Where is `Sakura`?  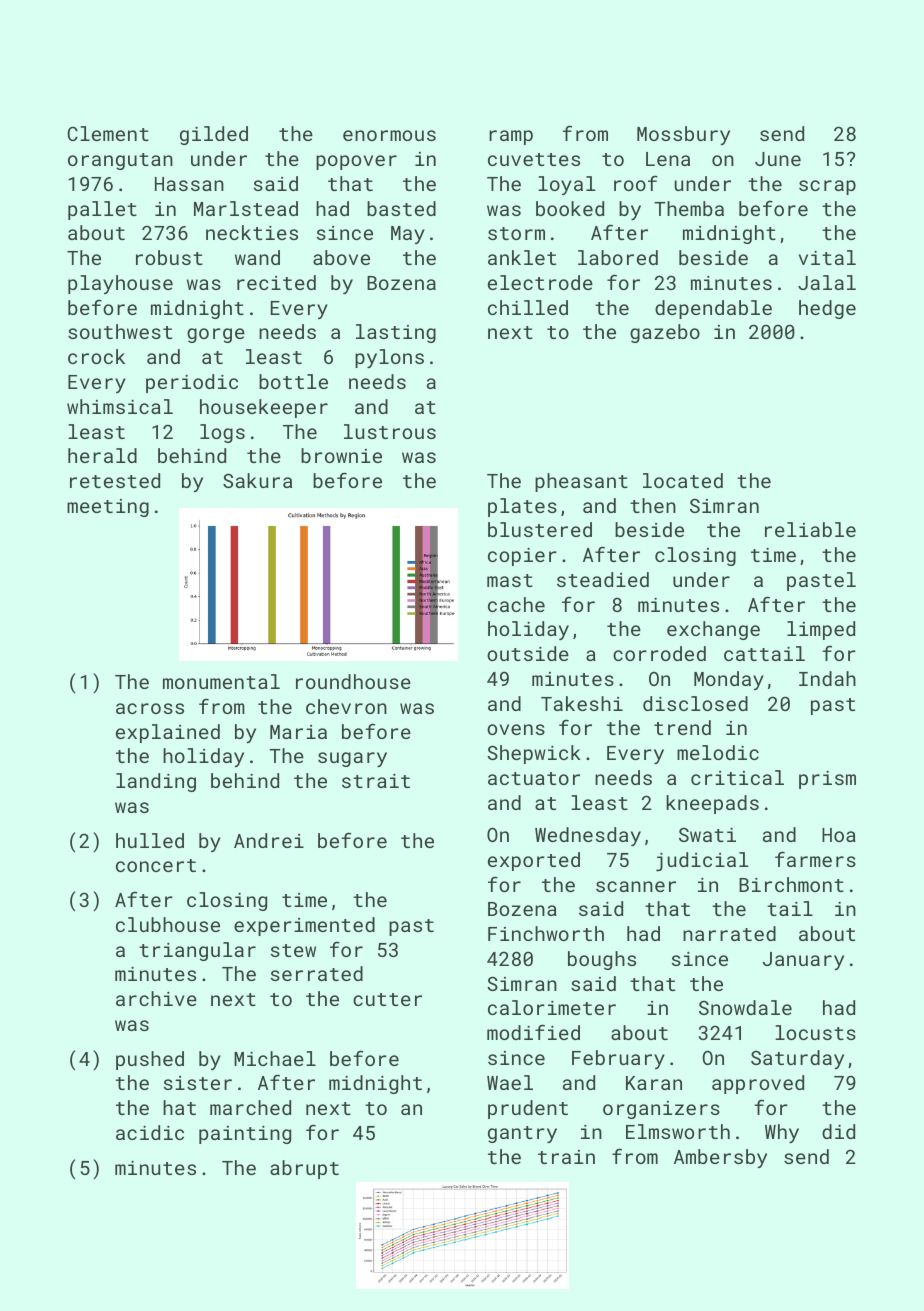 Sakura is located at coordinates (257, 480).
